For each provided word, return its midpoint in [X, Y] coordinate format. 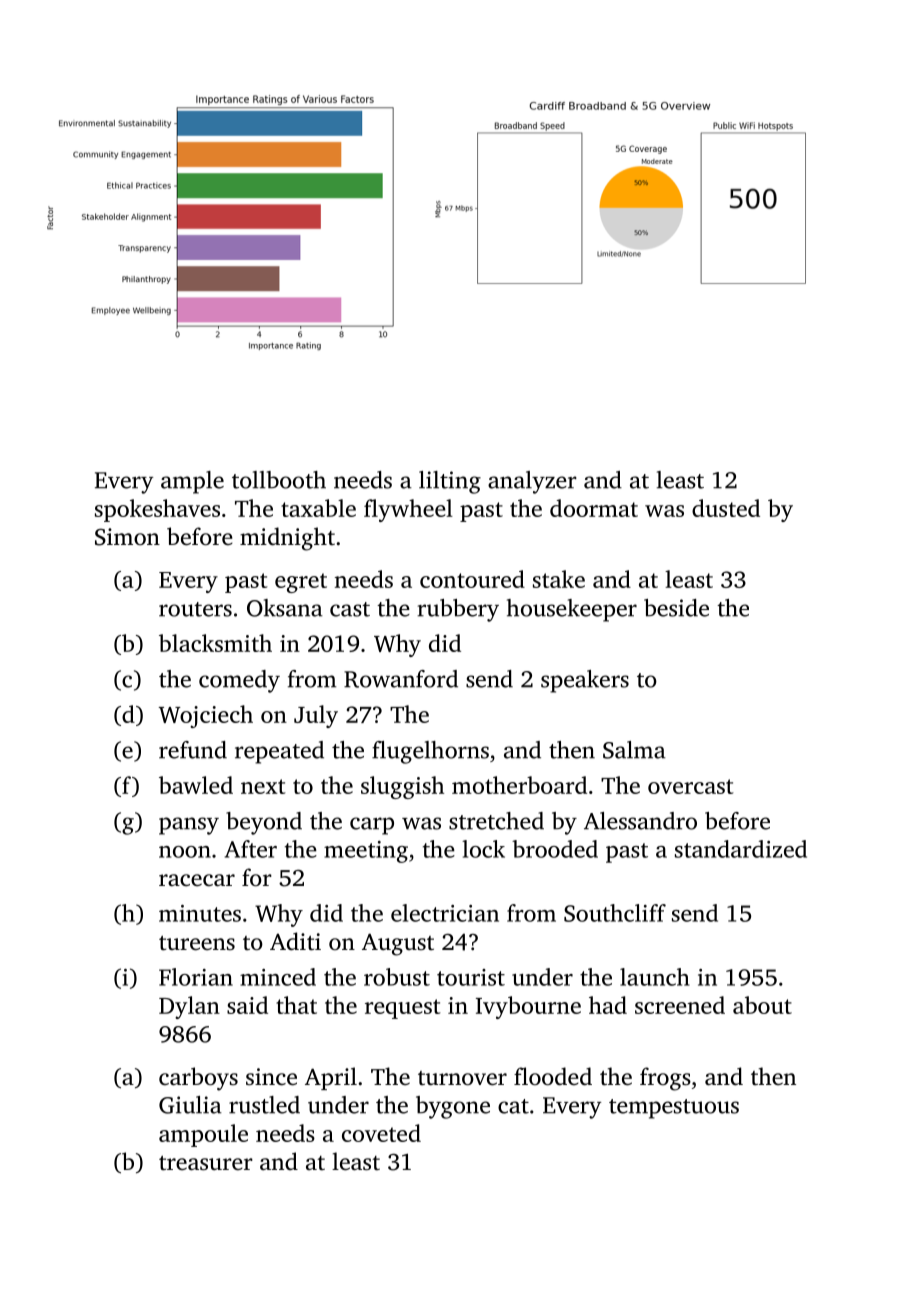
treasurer [206, 1163]
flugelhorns [430, 752]
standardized [741, 849]
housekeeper [572, 610]
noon [185, 852]
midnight [287, 539]
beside [676, 608]
